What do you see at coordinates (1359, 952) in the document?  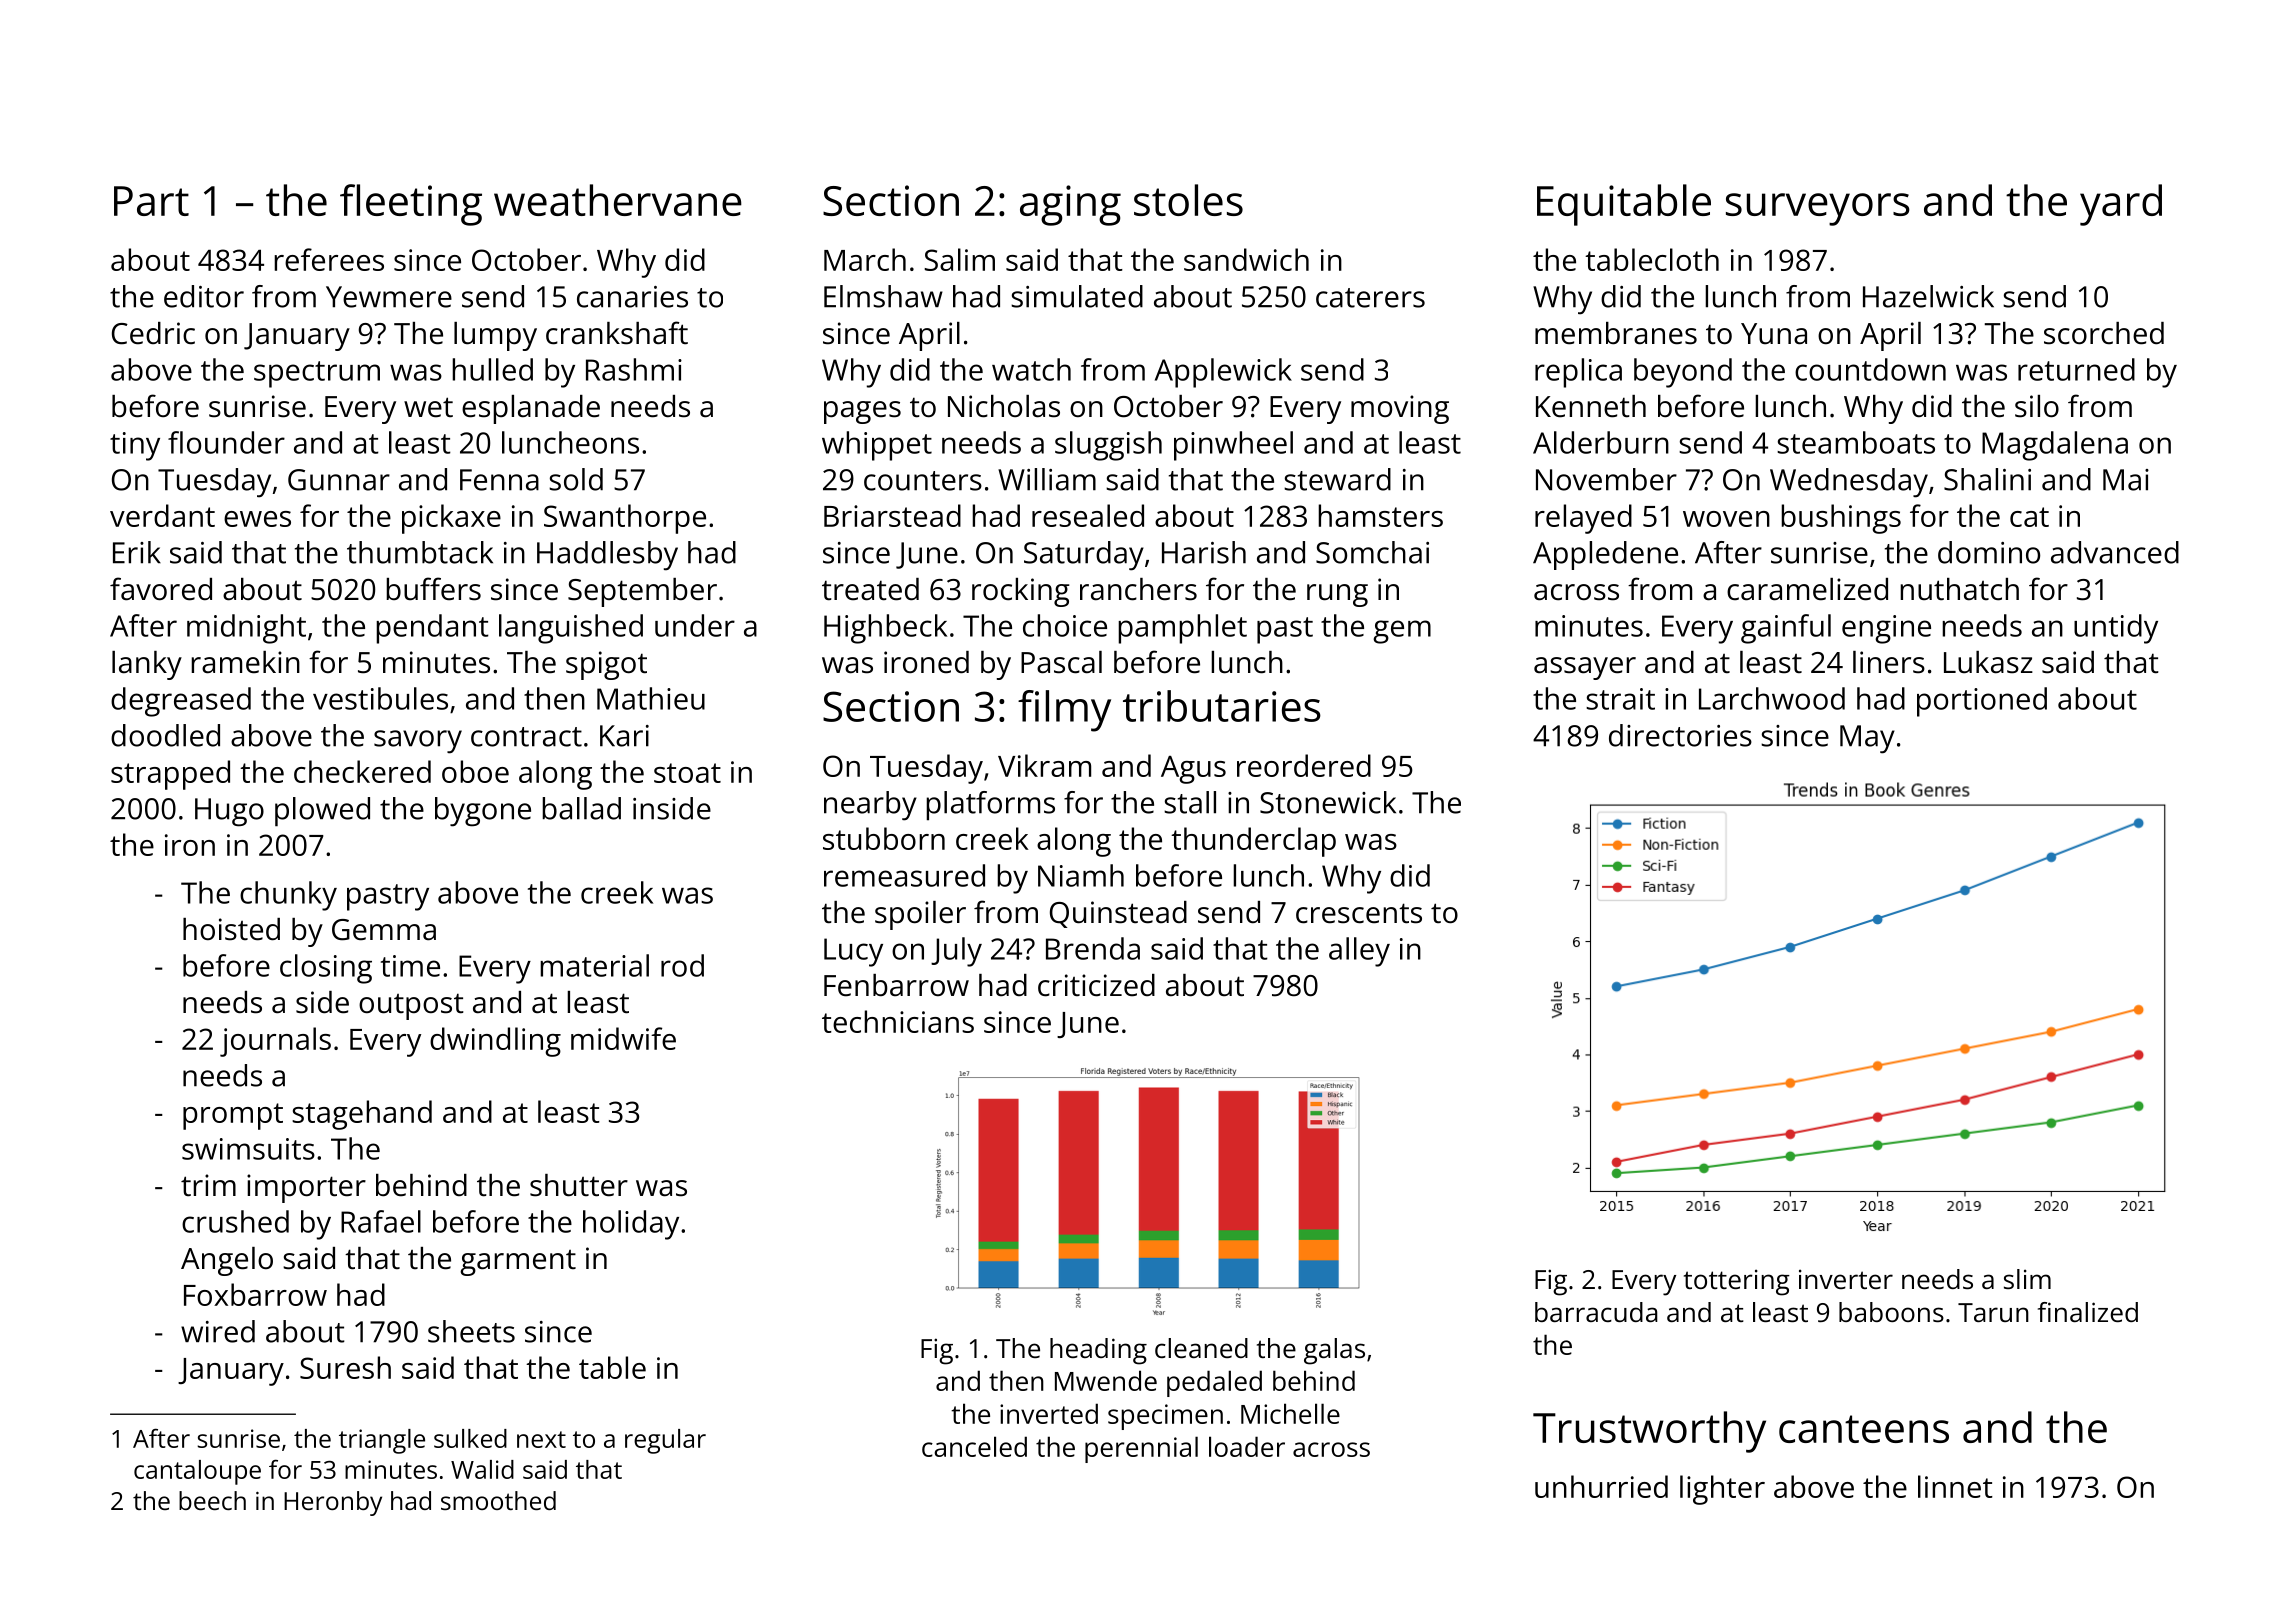 I see `alley` at bounding box center [1359, 952].
